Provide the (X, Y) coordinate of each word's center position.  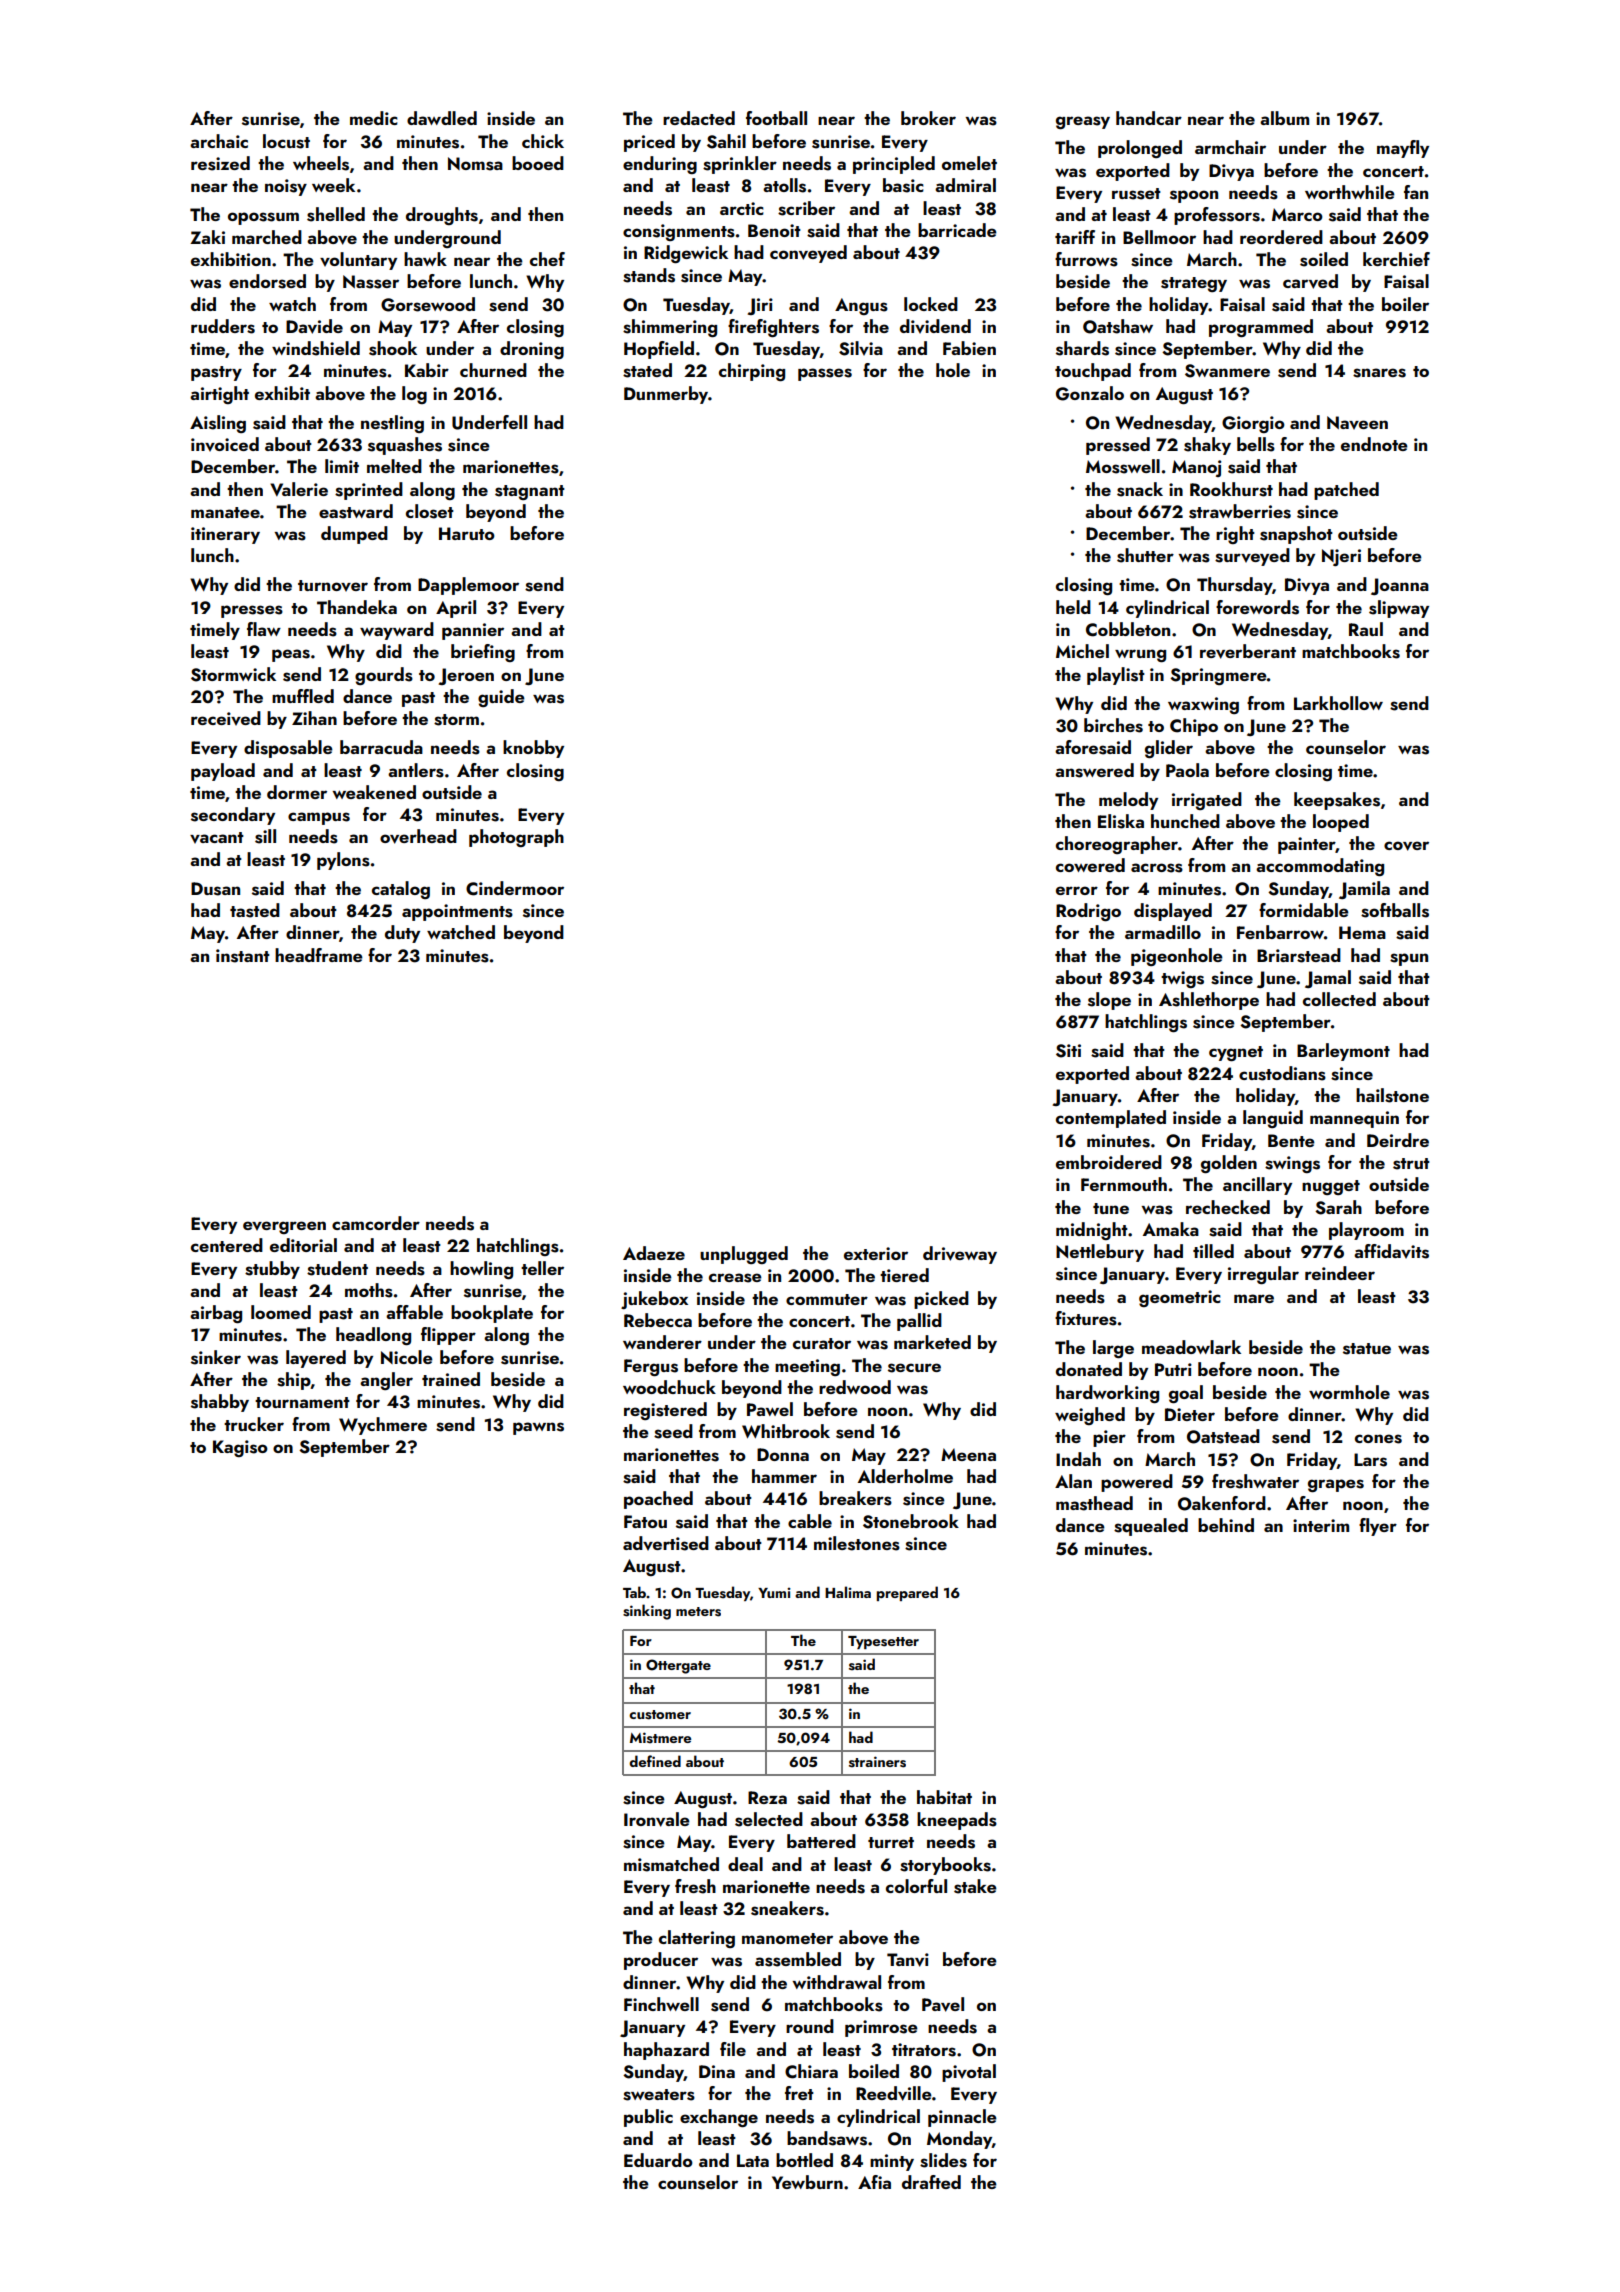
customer (660, 1715)
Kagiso (240, 1448)
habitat (944, 1797)
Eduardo (658, 2160)
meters (698, 1612)
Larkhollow (1338, 703)
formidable (1304, 910)
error (1077, 890)
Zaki (207, 237)
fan (1416, 192)
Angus (861, 306)
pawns (538, 1428)
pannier (473, 631)
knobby (533, 749)
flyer (1378, 1527)
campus (319, 818)
